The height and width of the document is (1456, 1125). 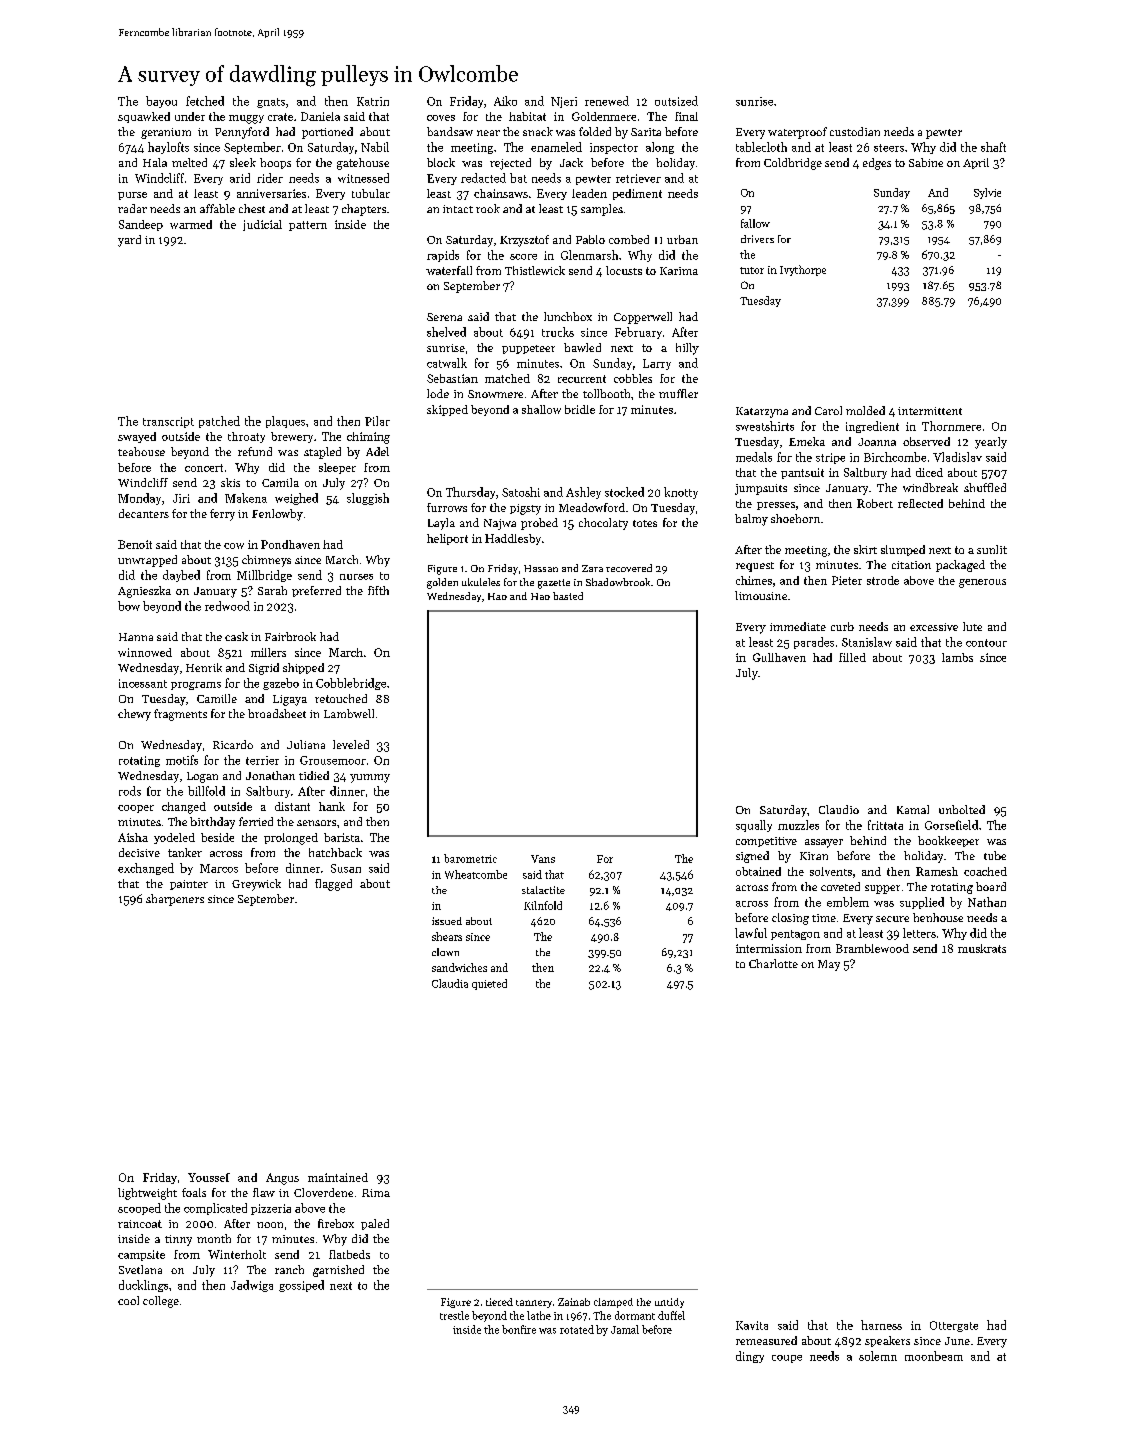 What do you see at coordinates (571, 162) in the document?
I see `Jack` at bounding box center [571, 162].
